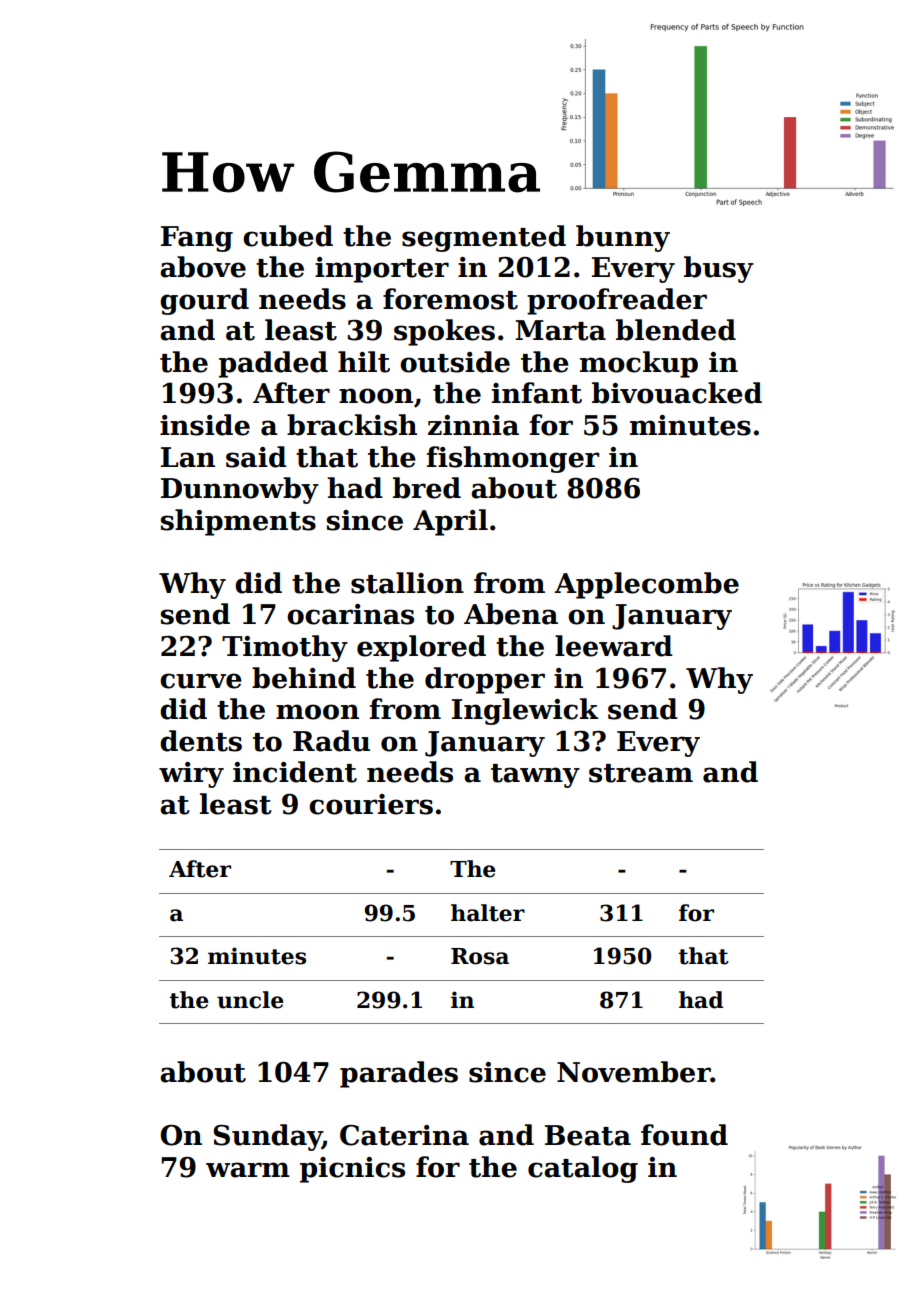  Describe the element at coordinates (288, 236) in the screenshot. I see `cubed` at that location.
